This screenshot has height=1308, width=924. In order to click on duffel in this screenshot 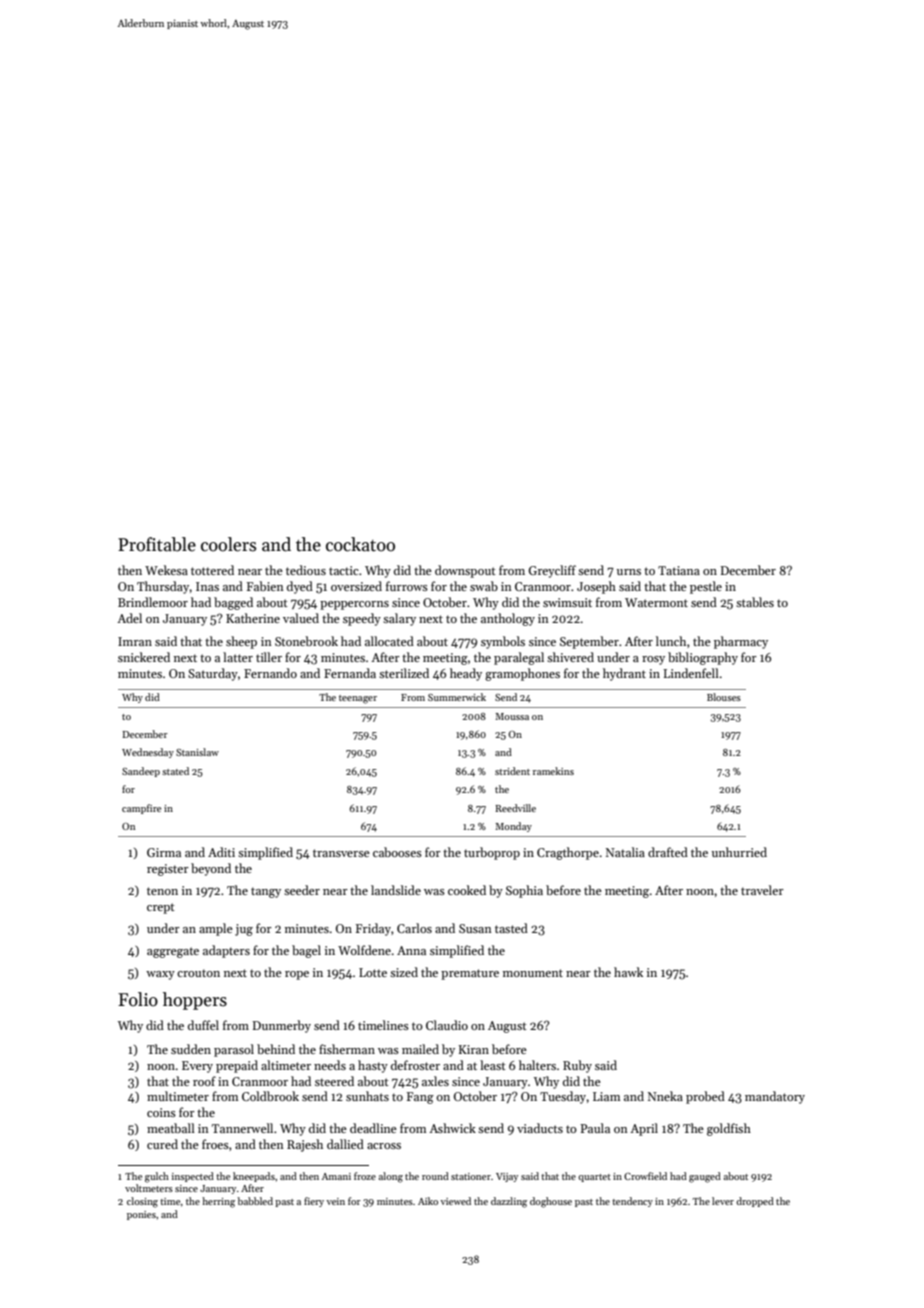, I will do `click(203, 1025)`.
